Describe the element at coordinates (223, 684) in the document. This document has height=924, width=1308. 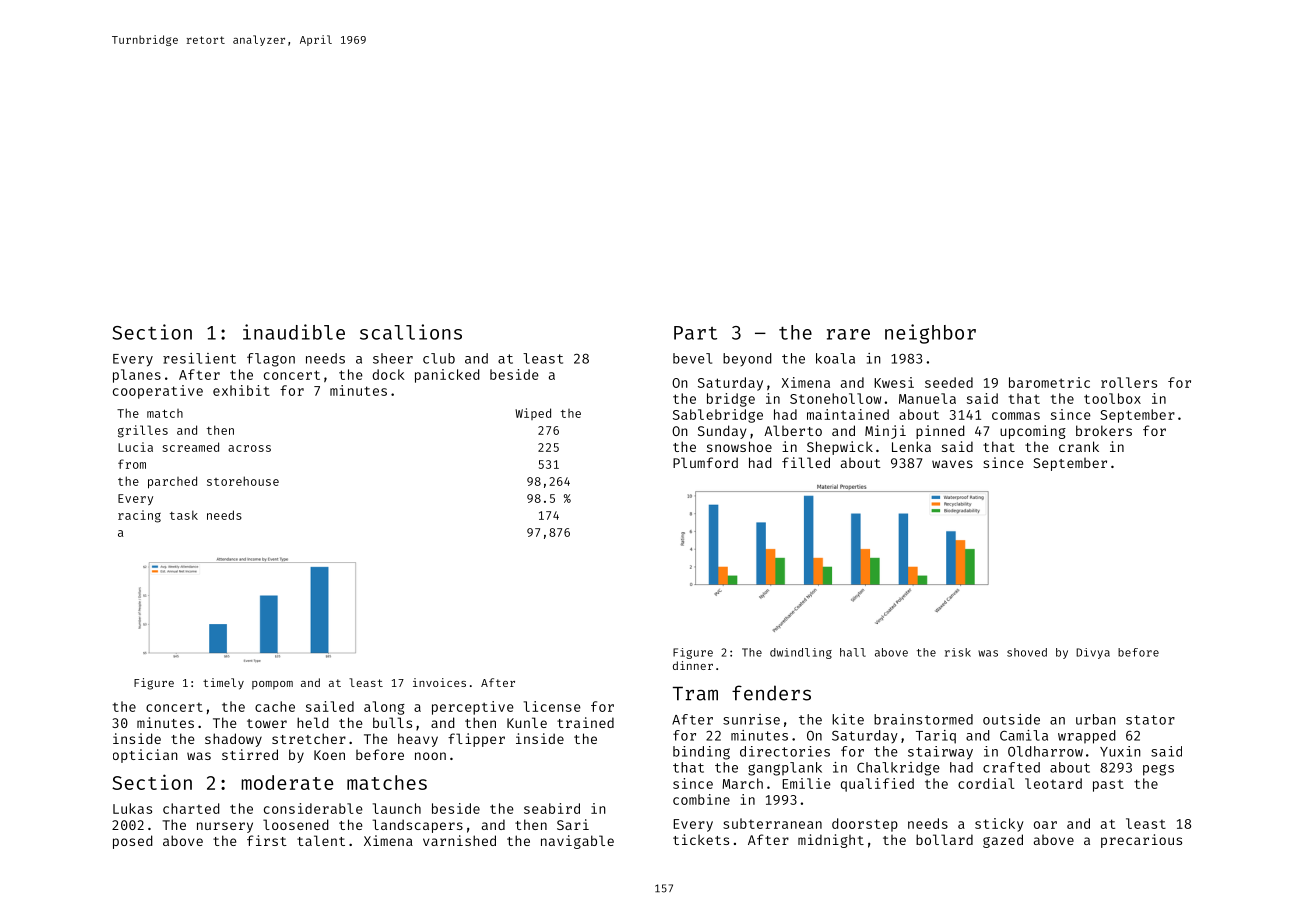
I see `timely` at that location.
